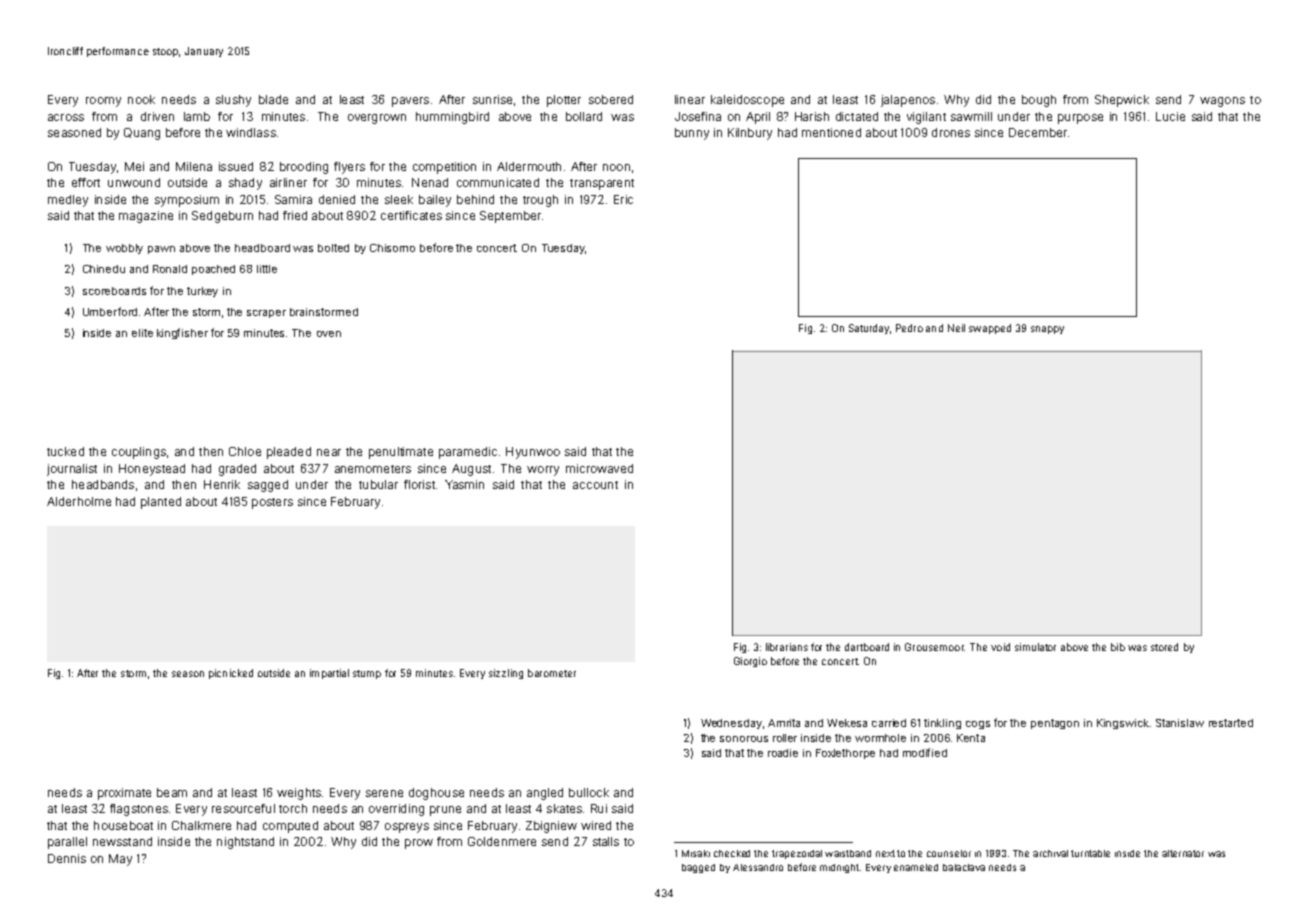  I want to click on competition, so click(444, 168).
